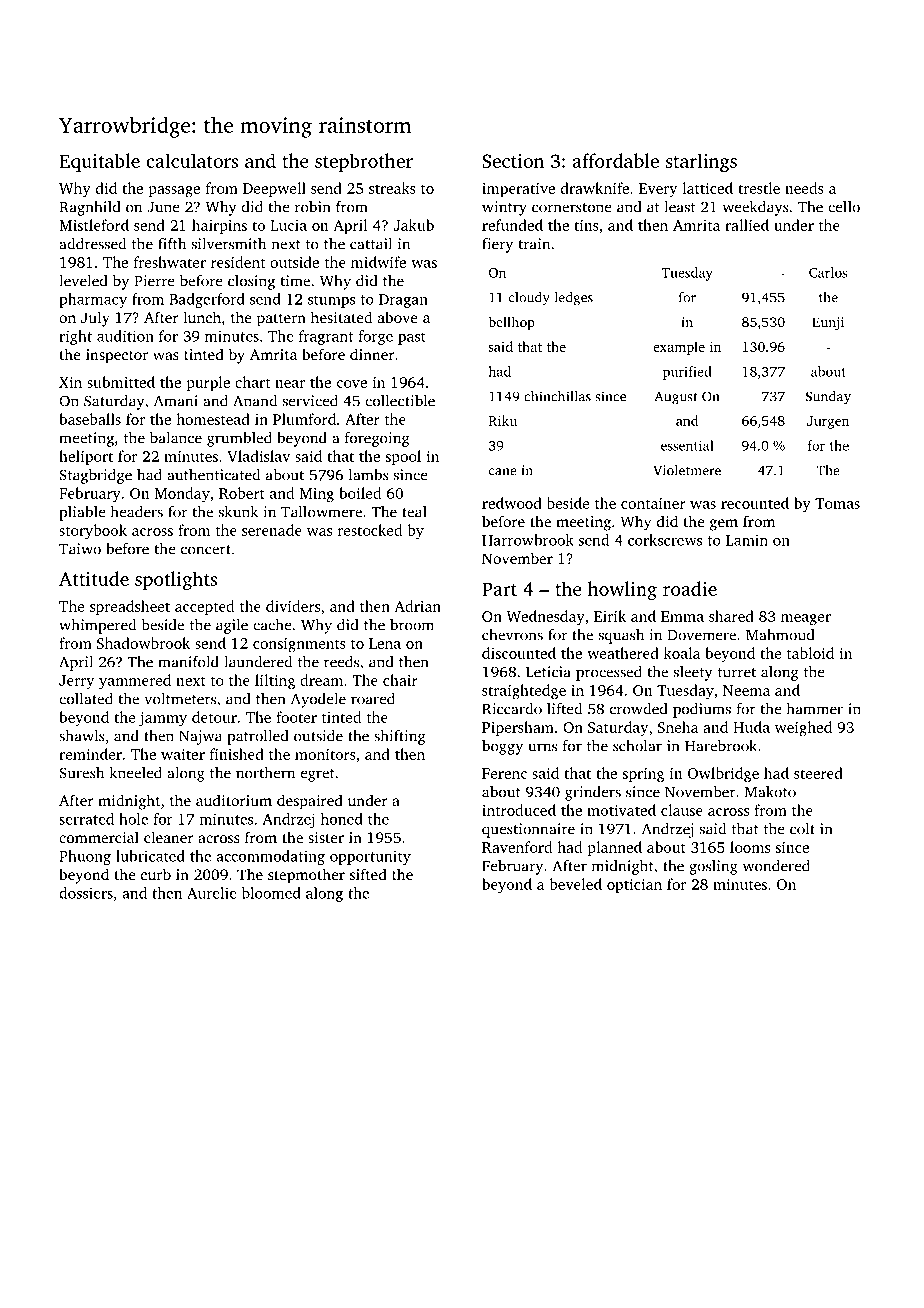 The image size is (924, 1308). What do you see at coordinates (371, 244) in the document?
I see `cattail` at bounding box center [371, 244].
